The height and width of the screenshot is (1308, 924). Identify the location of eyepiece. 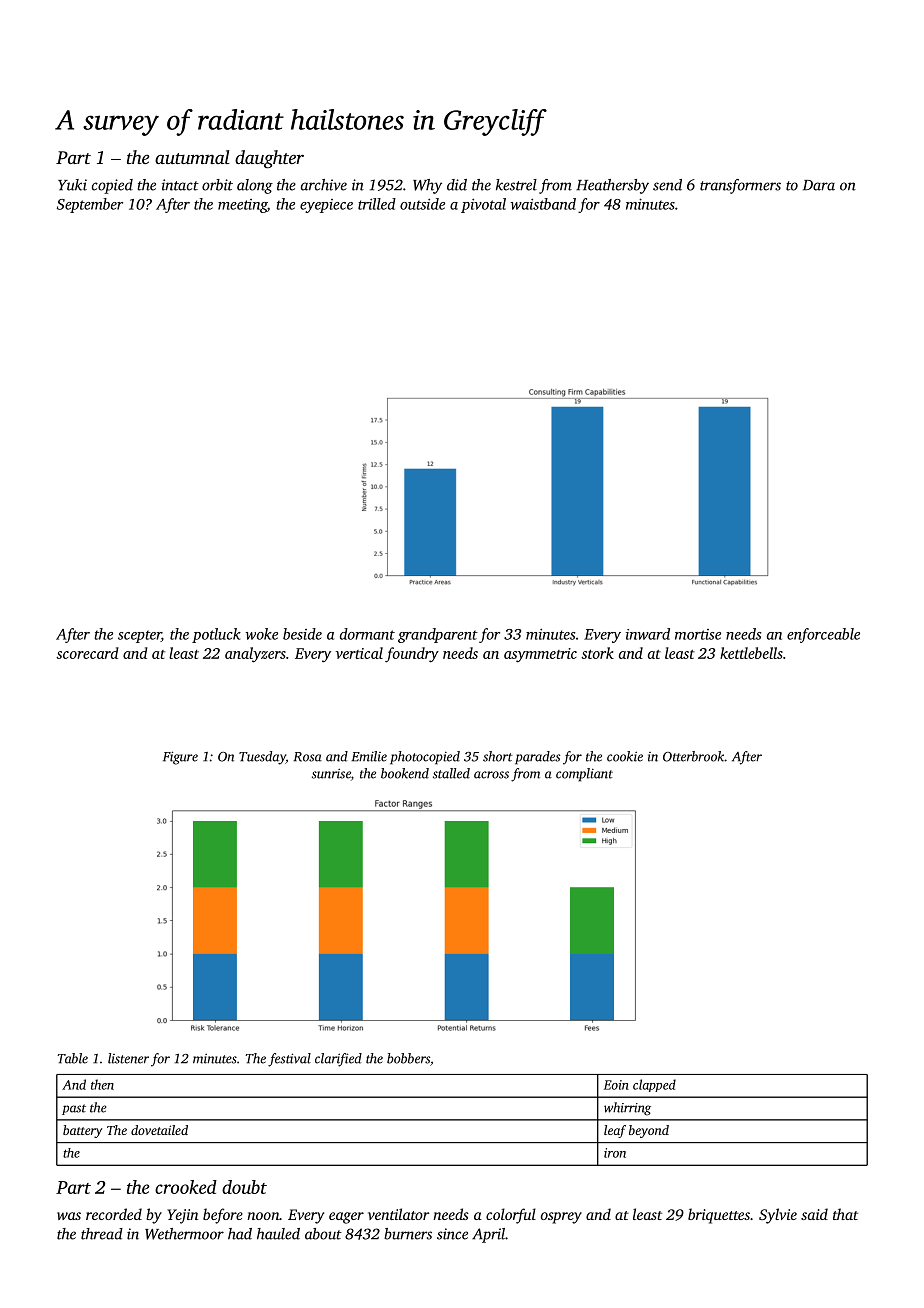
(326, 206).
